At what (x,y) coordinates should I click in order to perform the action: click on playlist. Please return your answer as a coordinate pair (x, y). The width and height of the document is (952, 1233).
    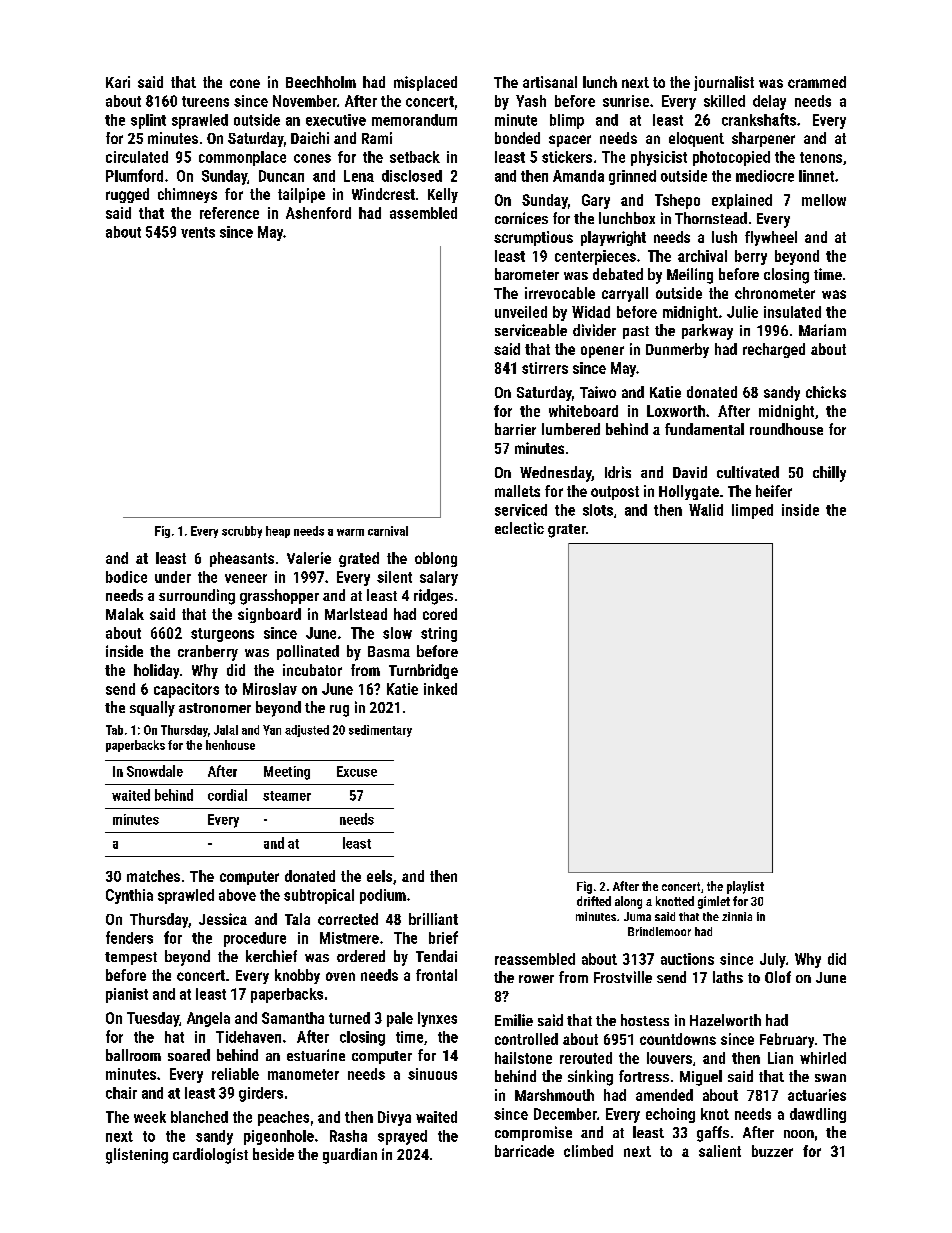
    Looking at the image, I should click on (745, 887).
